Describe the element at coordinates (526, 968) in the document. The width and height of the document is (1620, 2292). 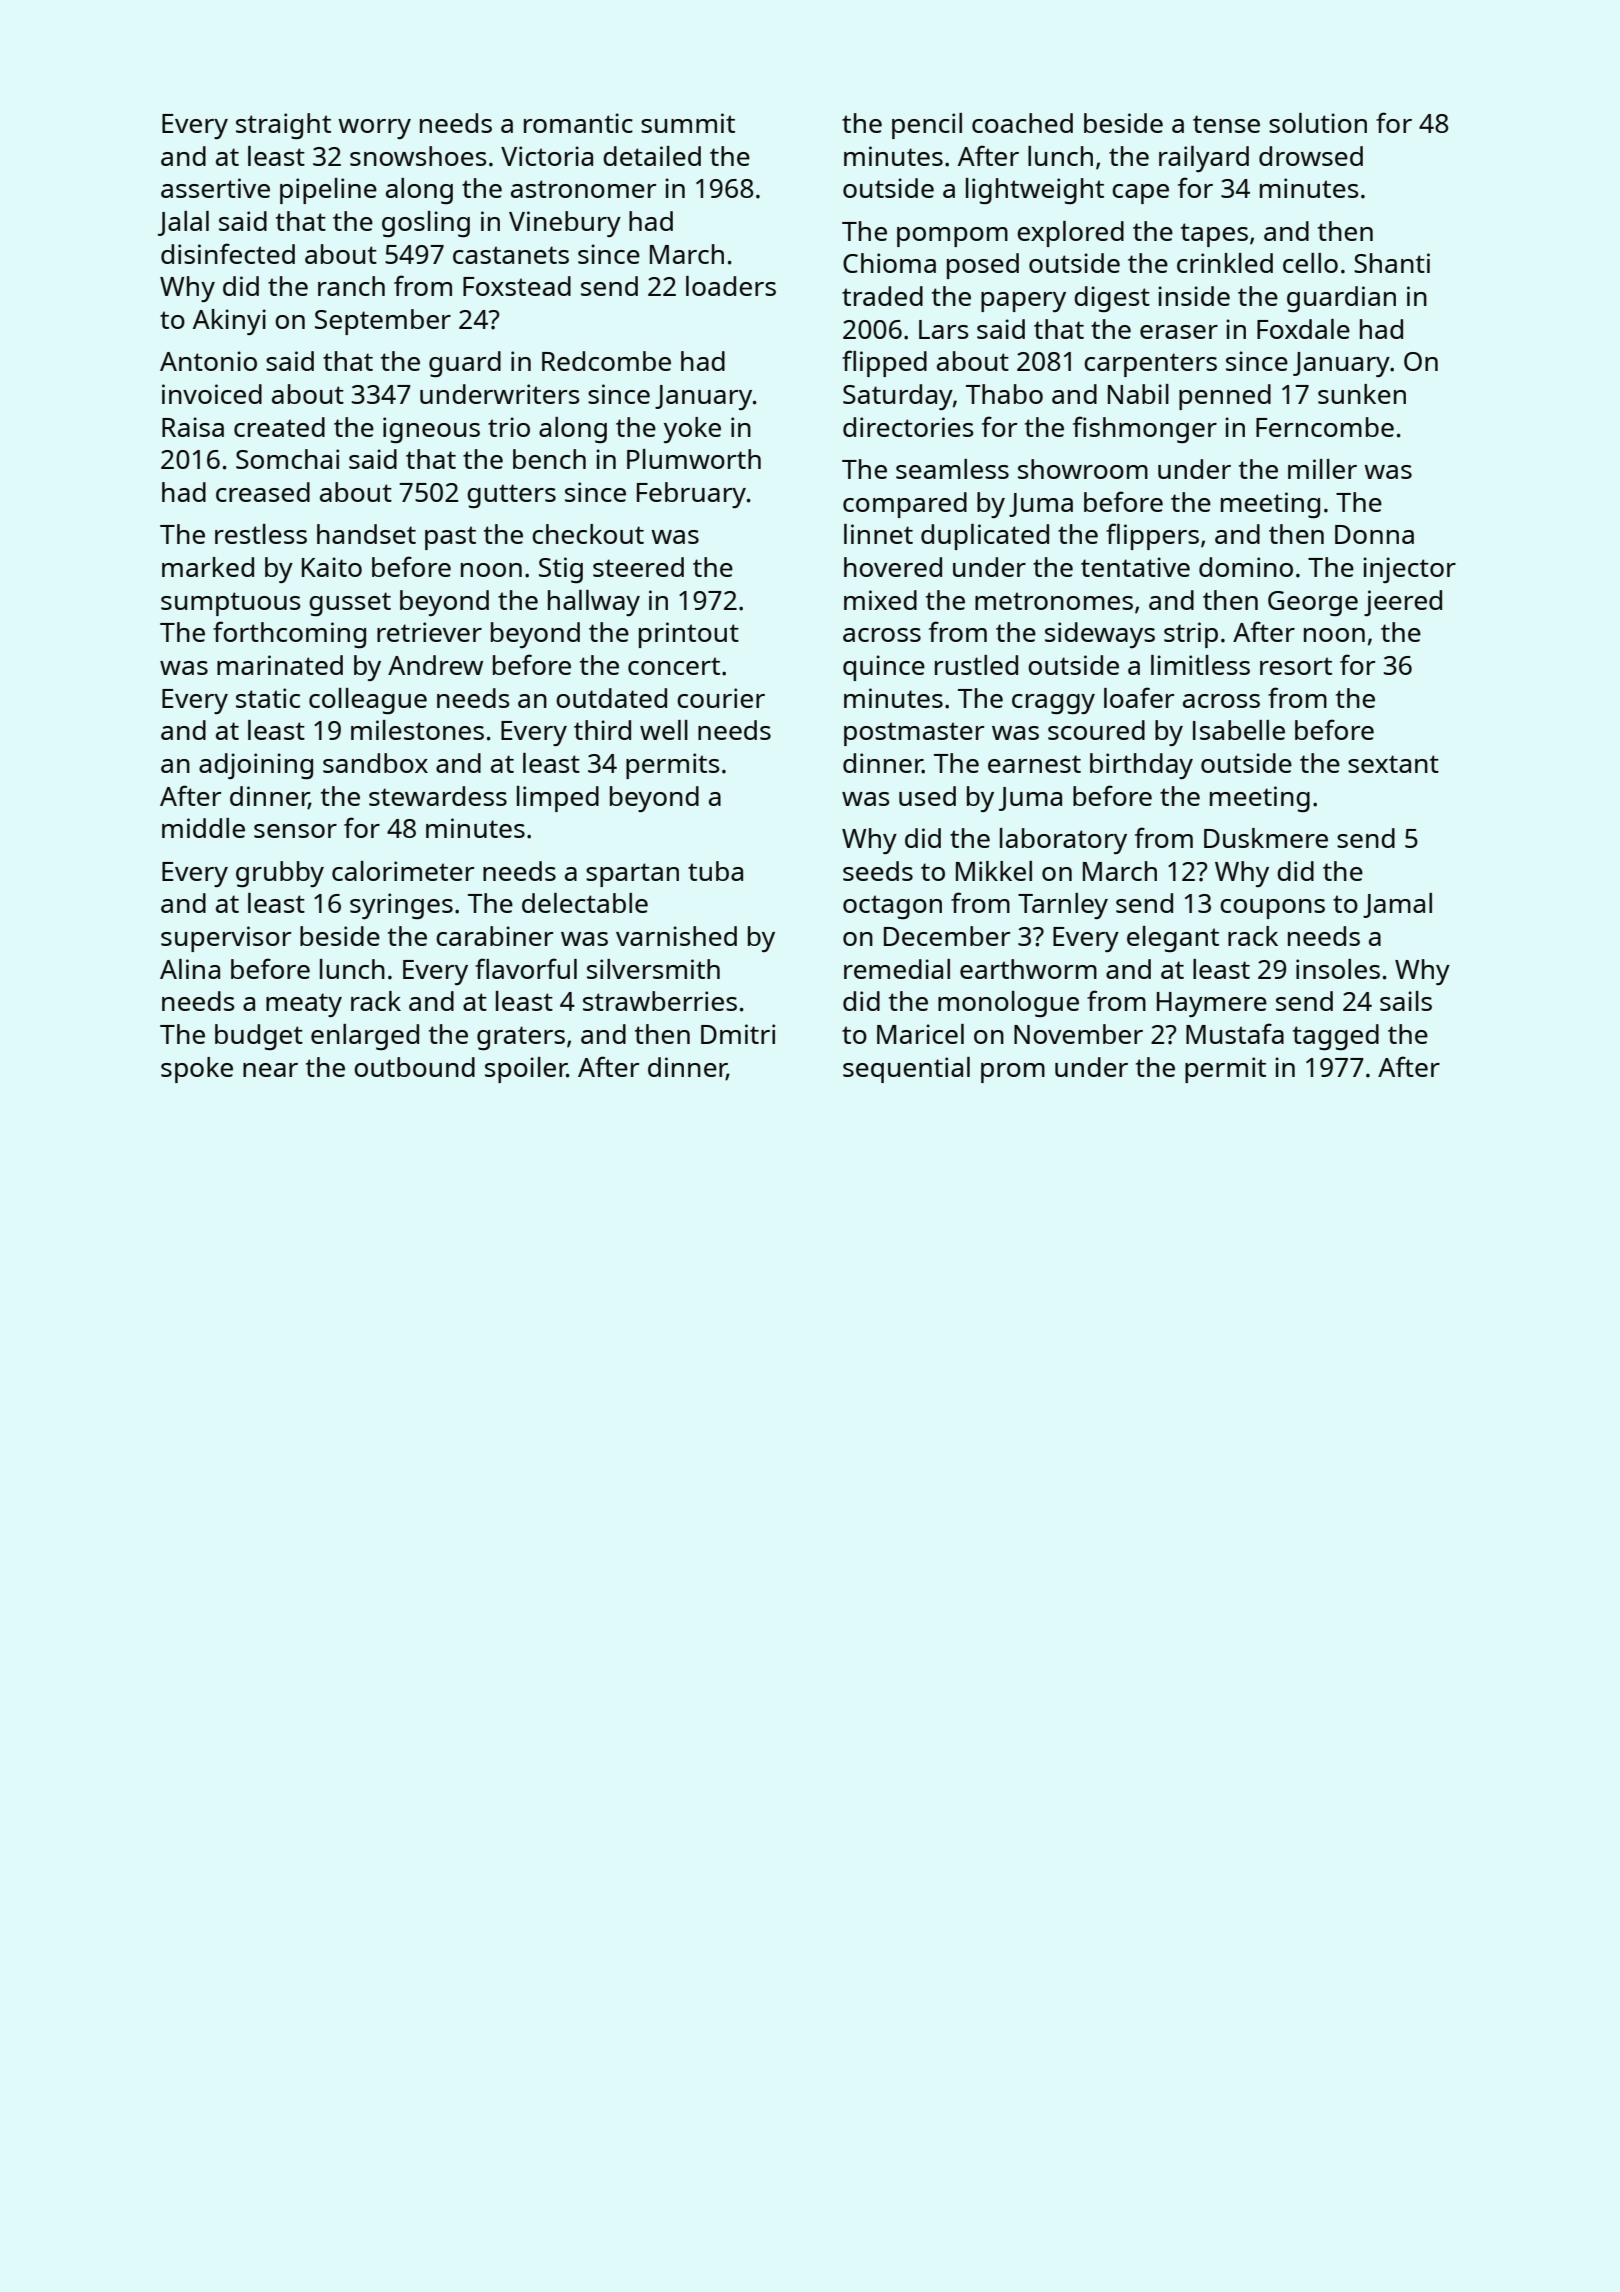
I see `flavorful` at that location.
